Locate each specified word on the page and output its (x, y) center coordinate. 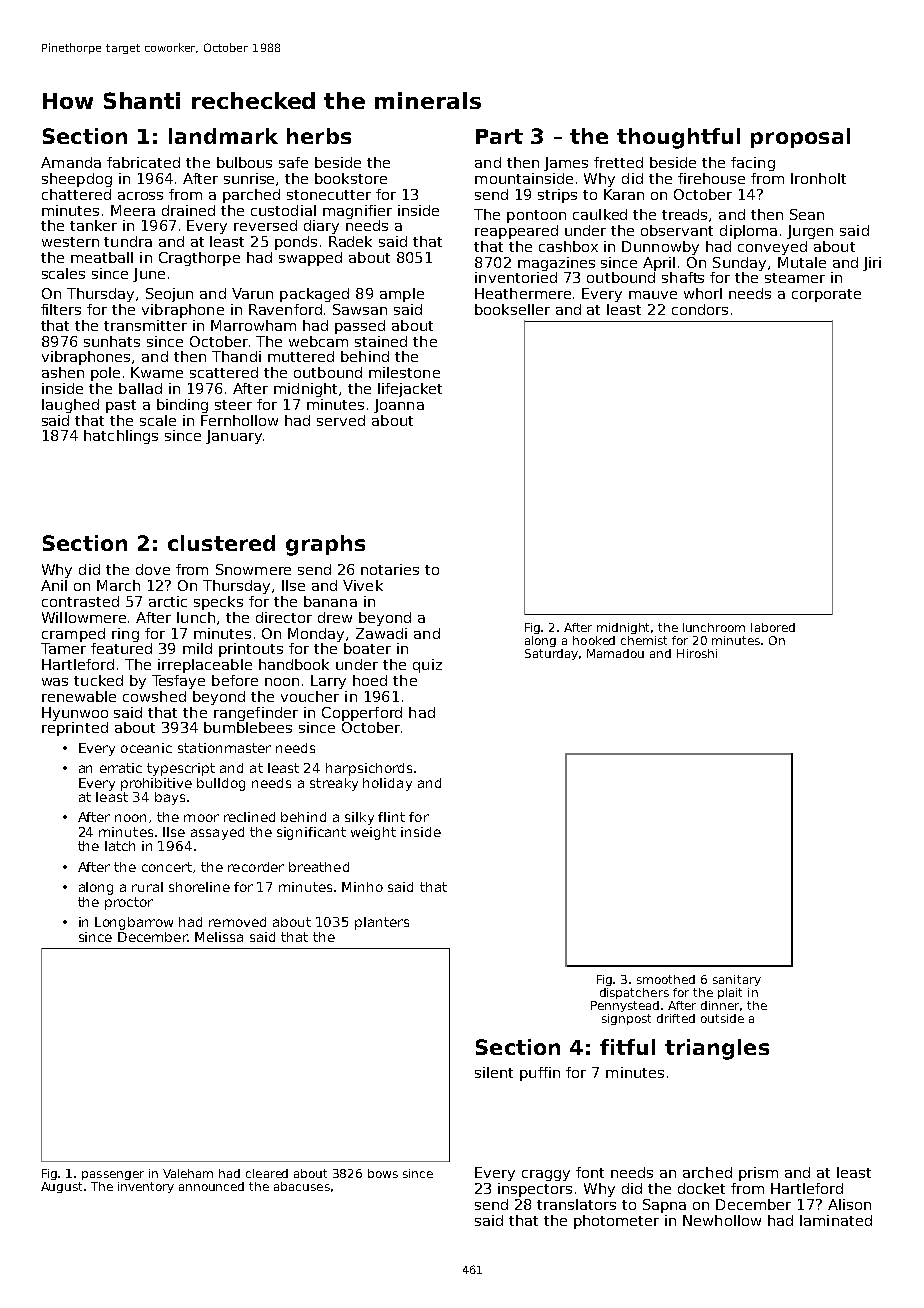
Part (499, 136)
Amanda (71, 162)
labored (773, 627)
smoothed (666, 979)
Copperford (362, 714)
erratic (121, 768)
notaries (390, 569)
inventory (146, 1187)
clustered (221, 543)
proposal (800, 138)
